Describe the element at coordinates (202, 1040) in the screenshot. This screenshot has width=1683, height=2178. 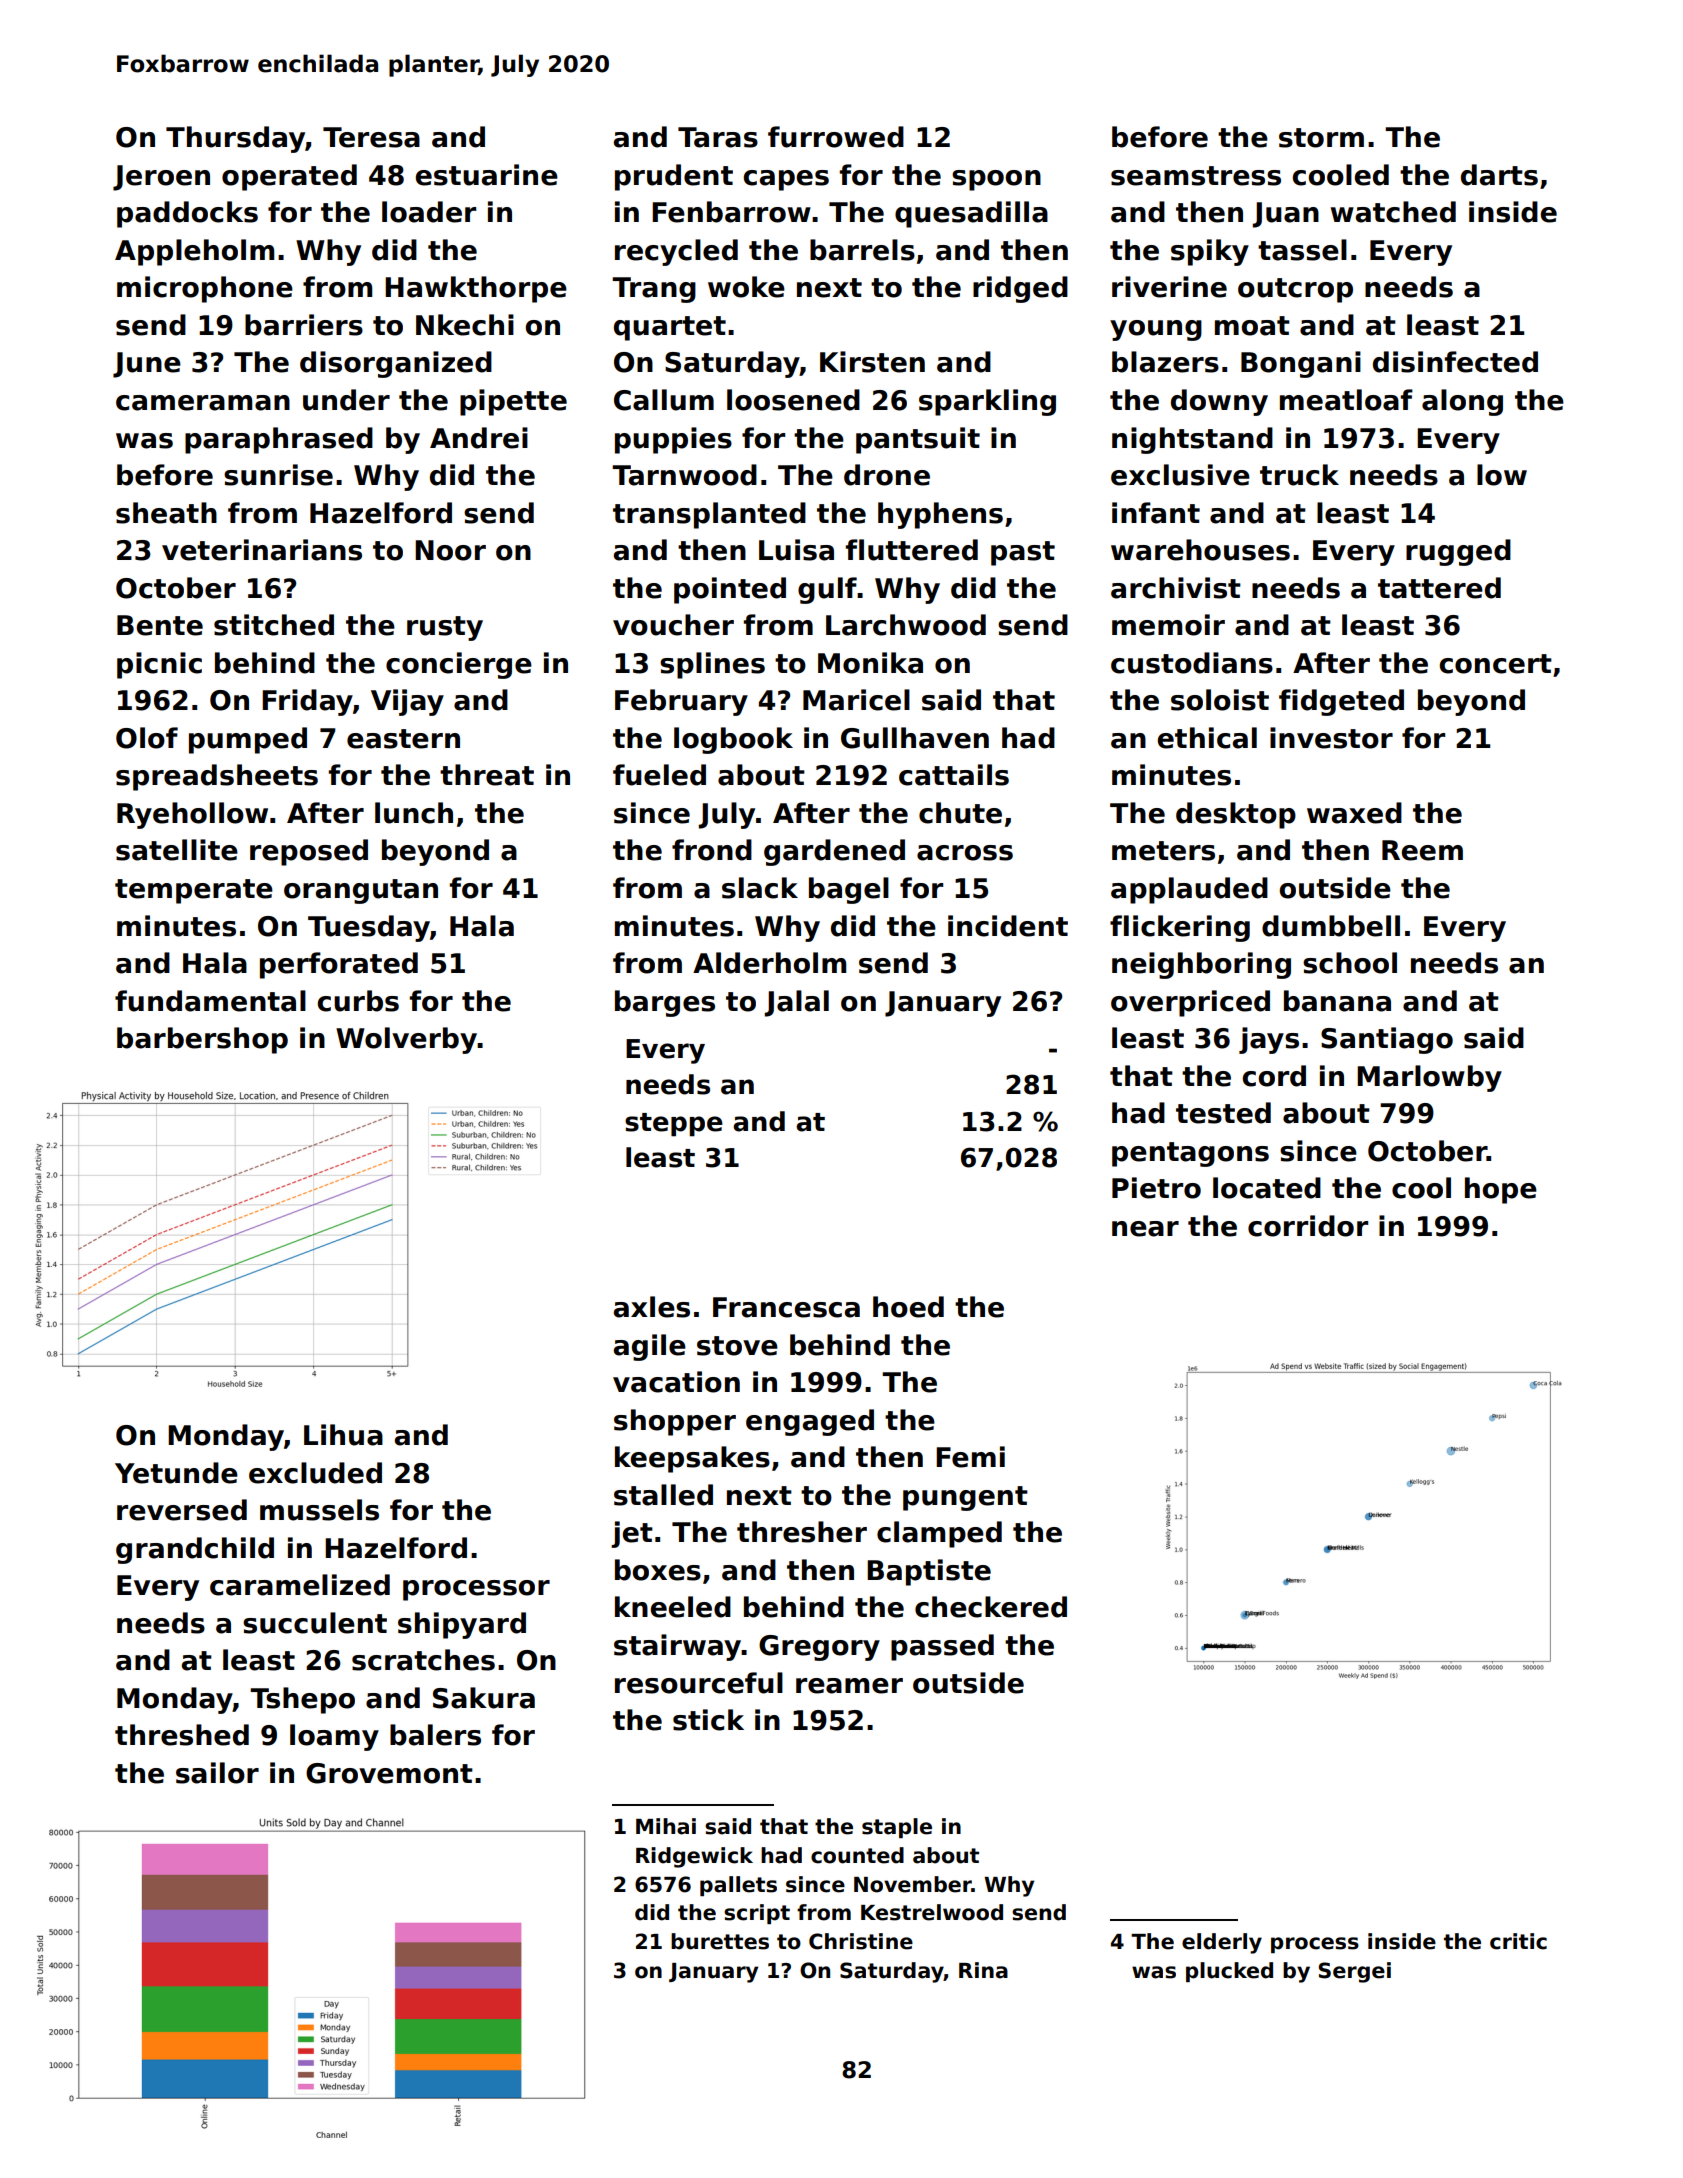
I see `barbershop` at that location.
